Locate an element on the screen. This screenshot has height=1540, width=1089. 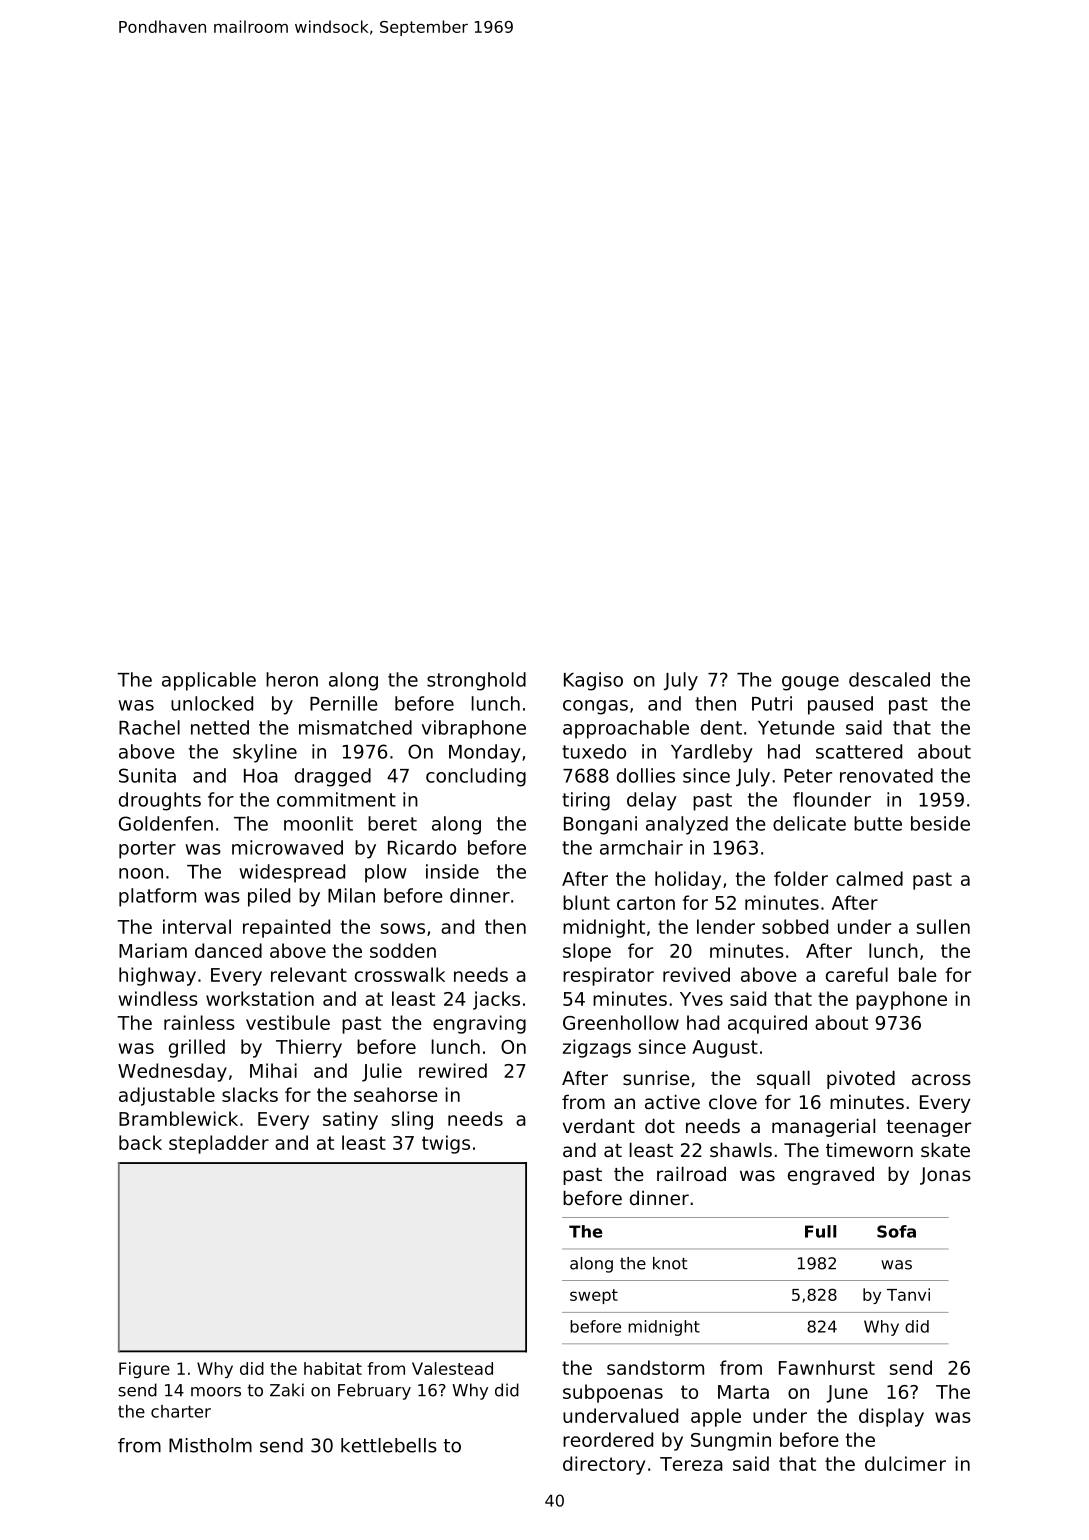
engraving is located at coordinates (479, 1024).
